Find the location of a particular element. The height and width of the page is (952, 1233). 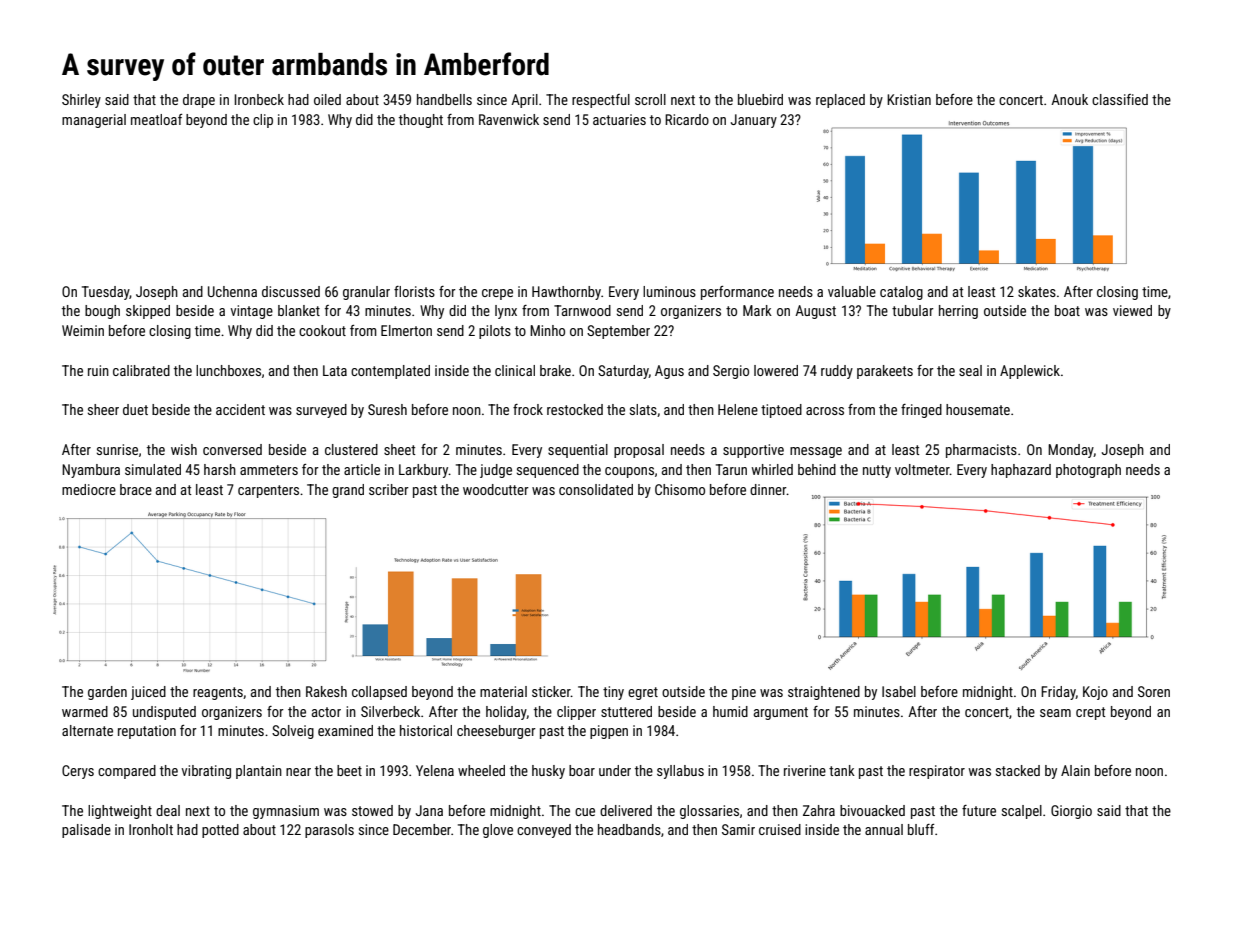

mediocre is located at coordinates (89, 489).
